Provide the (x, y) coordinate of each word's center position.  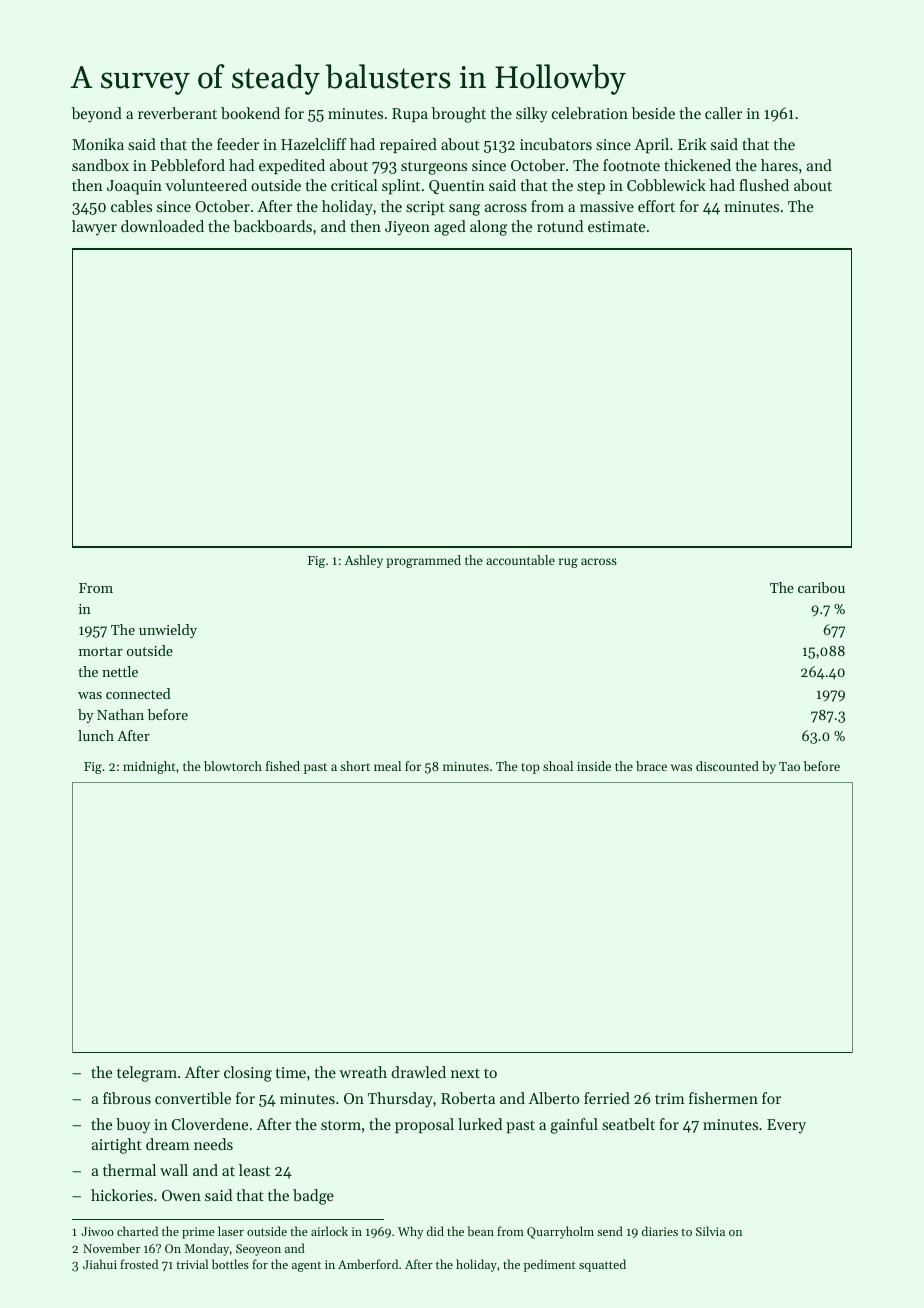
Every (786, 1126)
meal (387, 766)
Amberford (368, 1264)
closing (248, 1074)
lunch (96, 735)
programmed (423, 561)
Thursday (400, 1100)
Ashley (364, 561)
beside (653, 113)
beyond (96, 115)
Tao (789, 766)
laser (231, 1231)
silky (532, 115)
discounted (727, 766)
